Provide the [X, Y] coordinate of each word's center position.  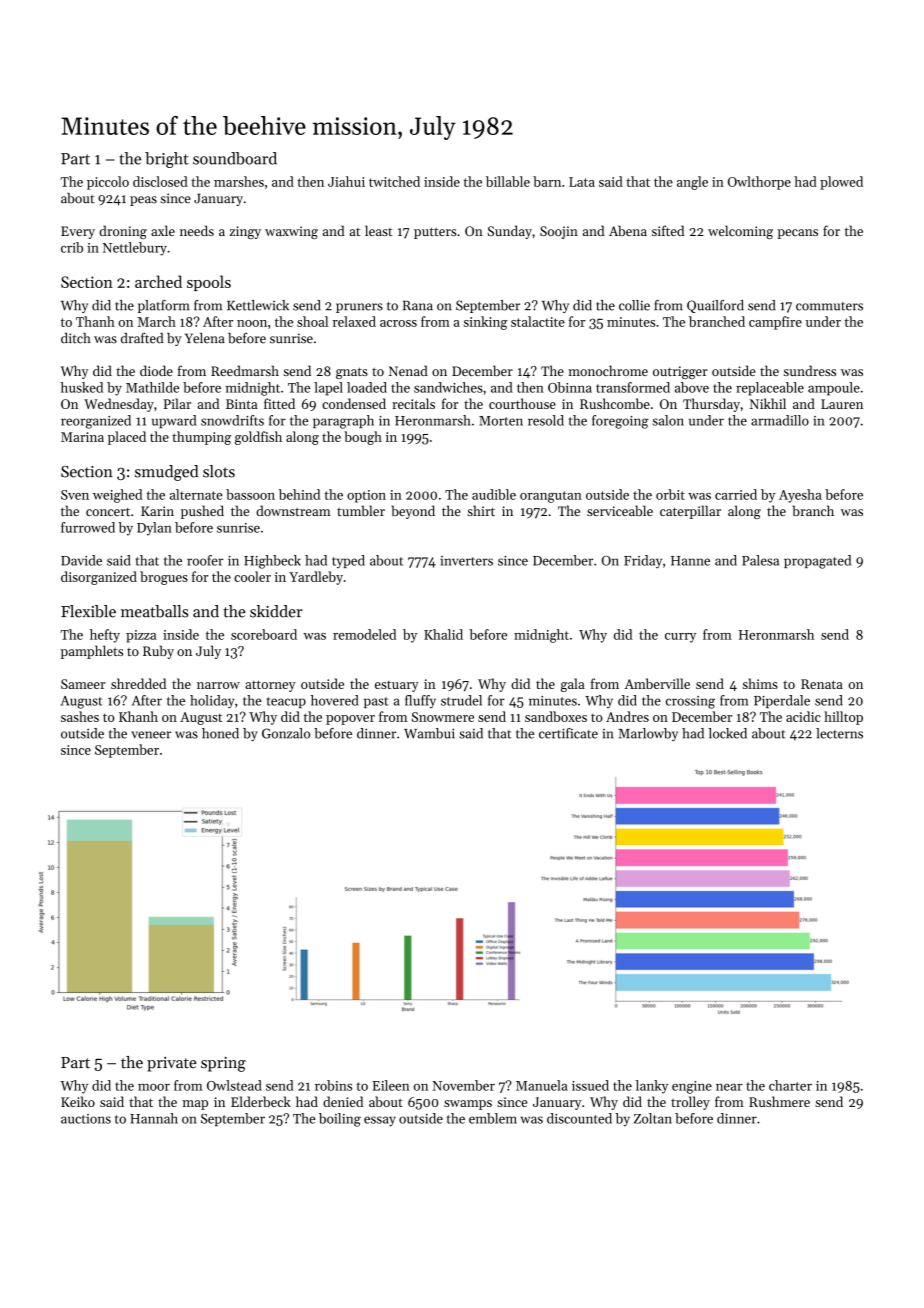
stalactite [538, 321]
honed [220, 733]
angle [692, 183]
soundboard [235, 158]
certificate [568, 733]
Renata [822, 684]
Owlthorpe [759, 183]
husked [82, 387]
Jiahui [346, 181]
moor [154, 1087]
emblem [493, 1118]
